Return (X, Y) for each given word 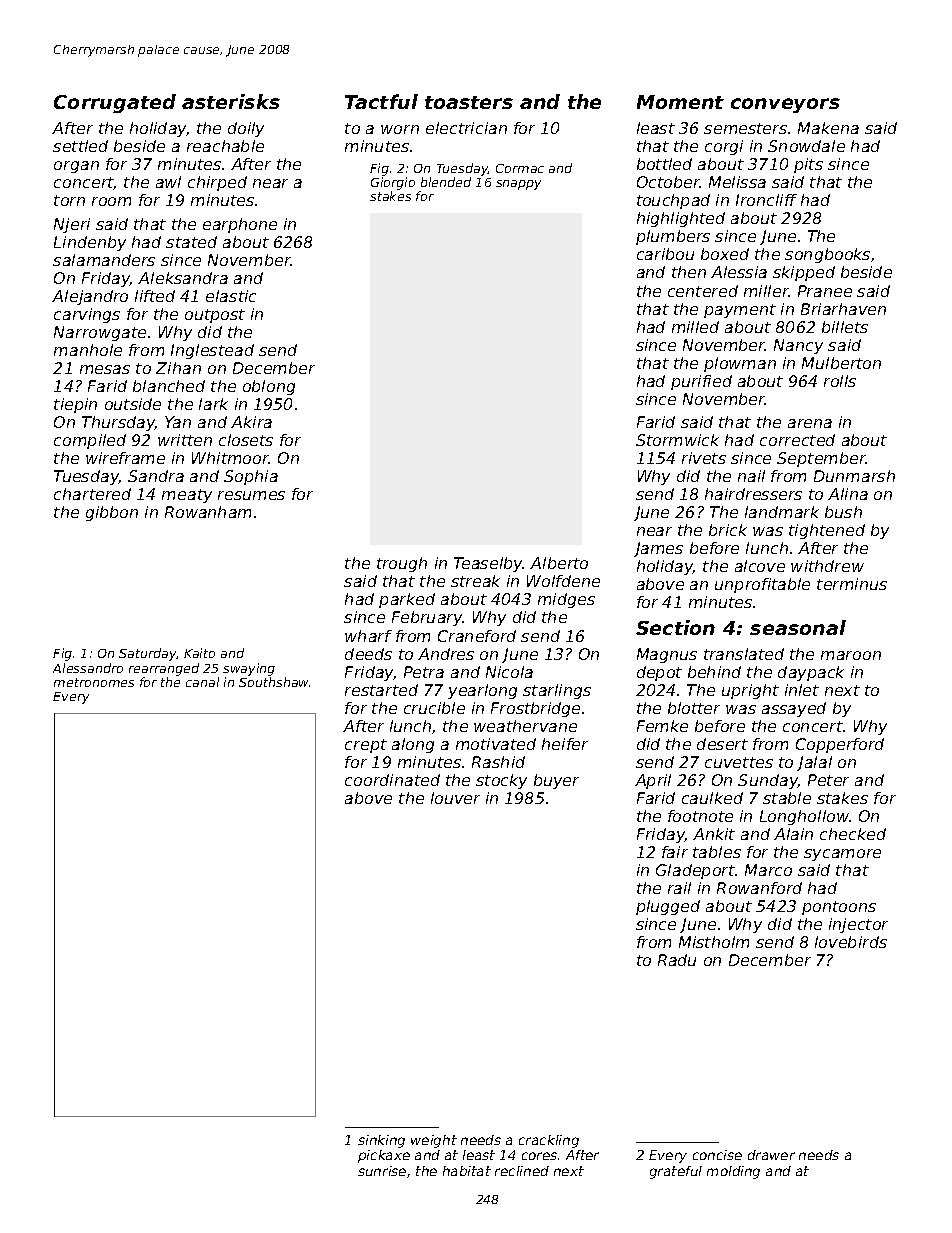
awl (168, 182)
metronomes (94, 682)
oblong (269, 387)
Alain (793, 834)
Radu (677, 960)
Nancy (798, 346)
